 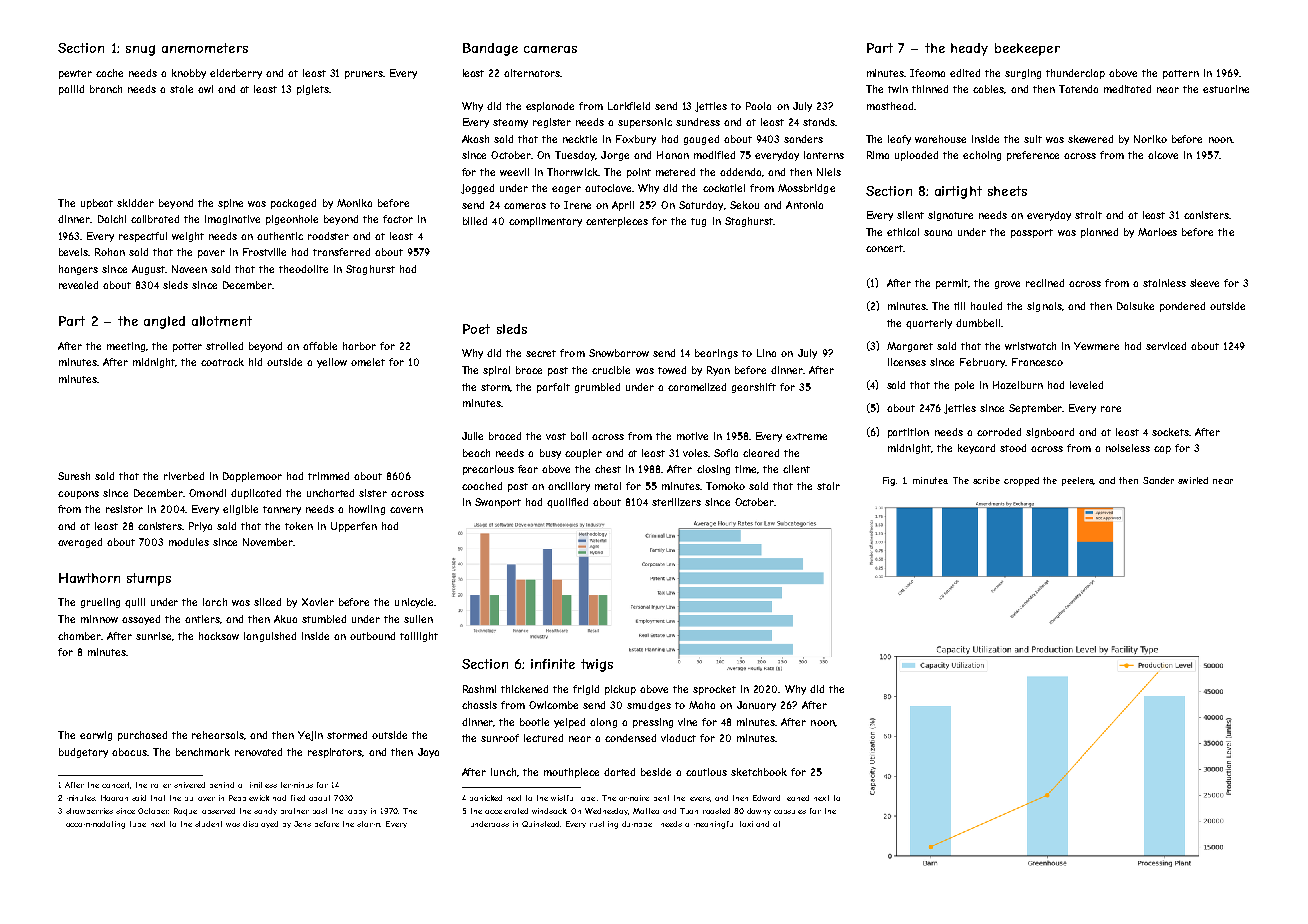 I want to click on noiseless, so click(x=1128, y=448).
